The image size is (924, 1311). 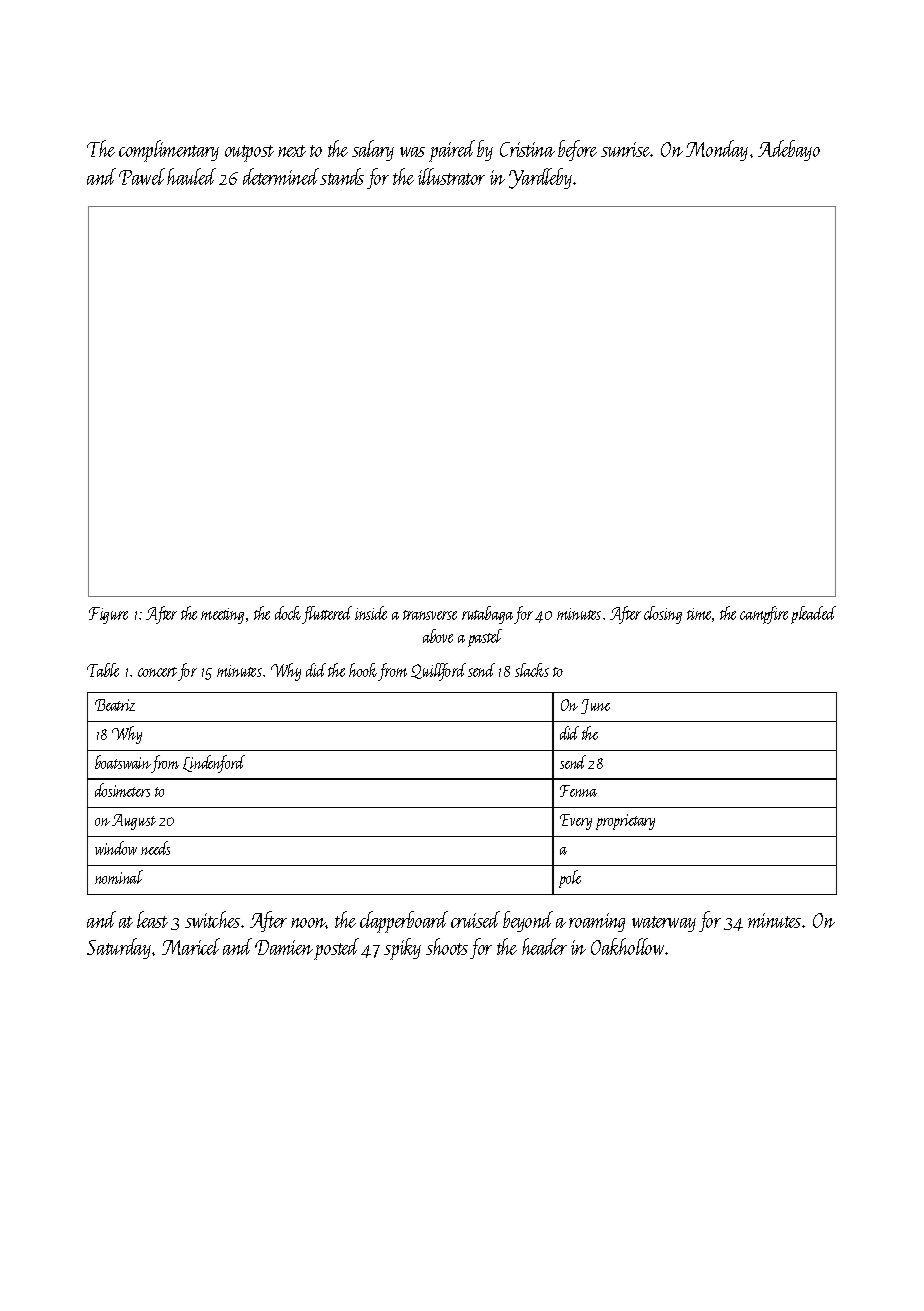 I want to click on Fenna, so click(x=578, y=791).
